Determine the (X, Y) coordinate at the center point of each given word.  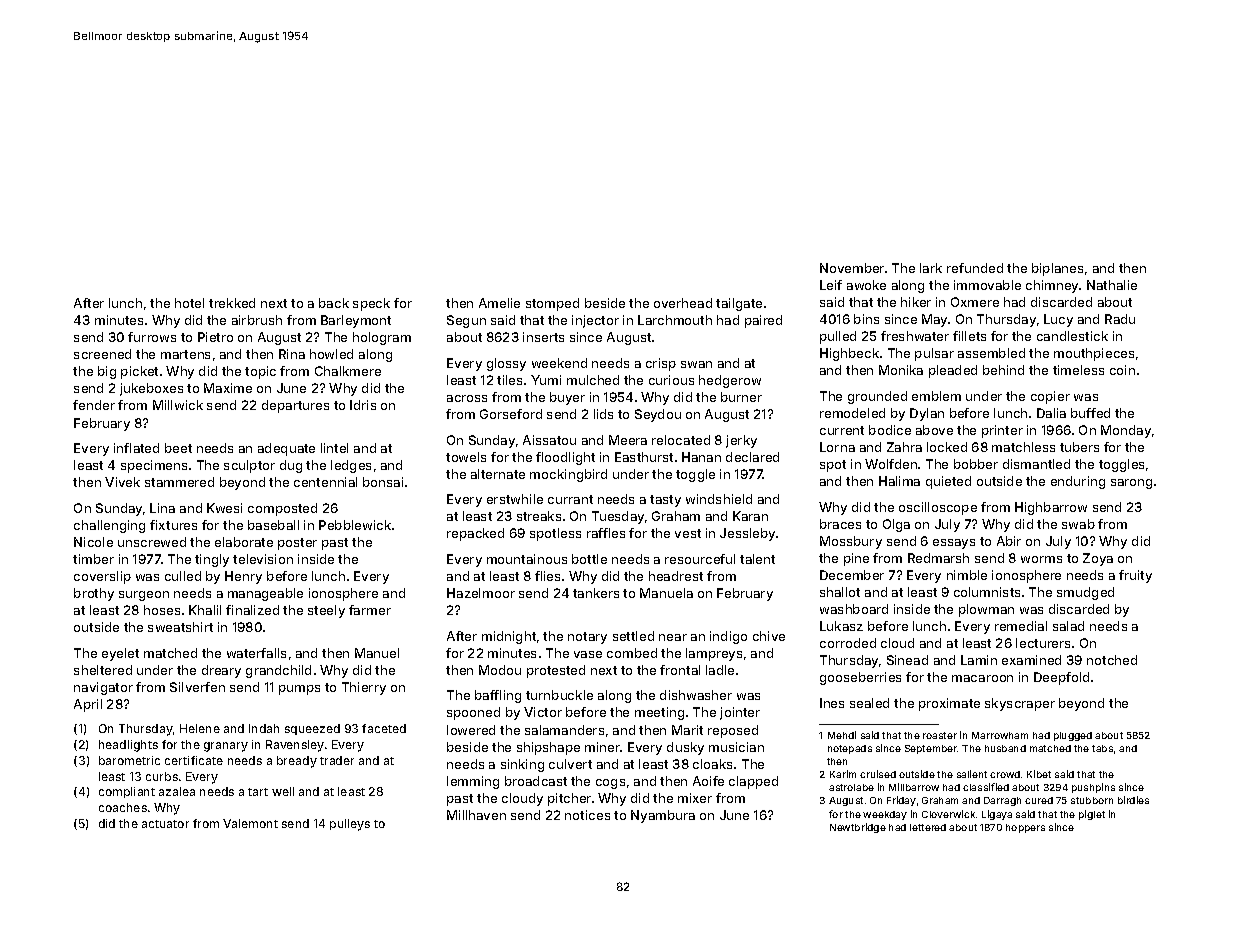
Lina (162, 508)
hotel (189, 303)
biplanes (1057, 269)
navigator (103, 688)
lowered (471, 730)
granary (226, 747)
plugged (1073, 736)
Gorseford (511, 414)
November (852, 268)
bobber (976, 464)
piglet (1092, 815)
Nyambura (663, 816)
